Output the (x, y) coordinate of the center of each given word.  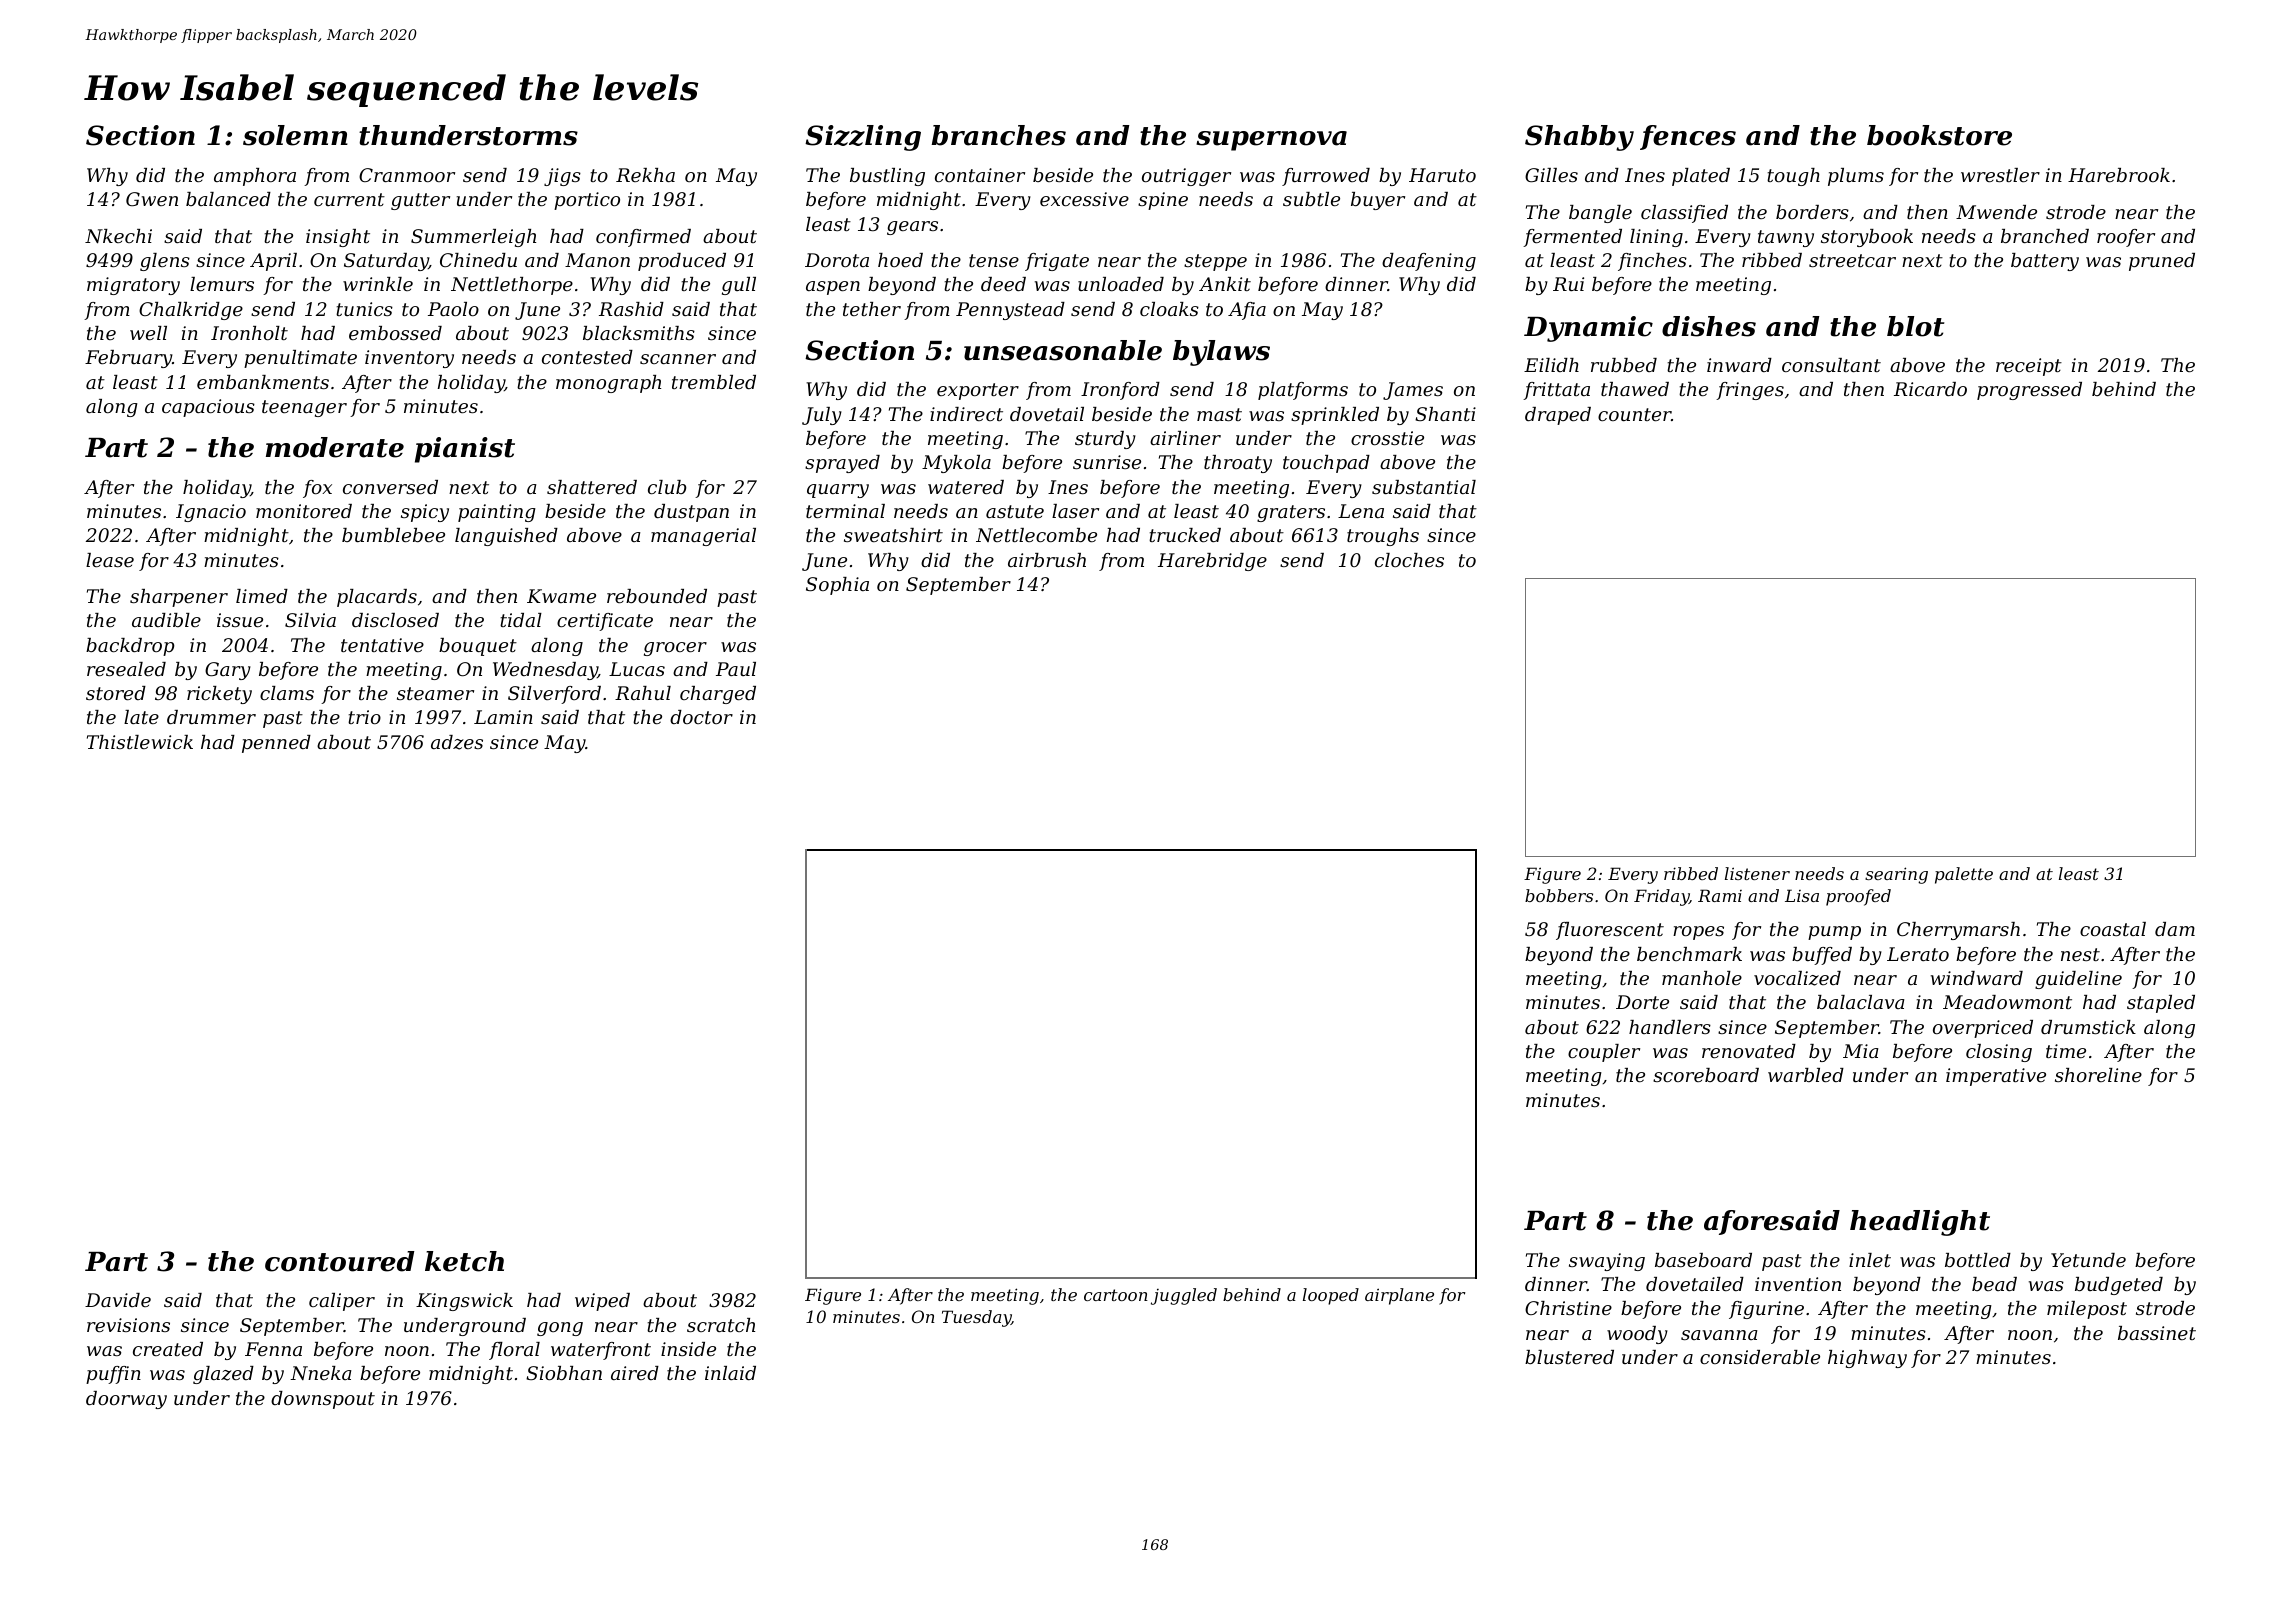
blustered (1569, 1357)
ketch (464, 1261)
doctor (701, 717)
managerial (703, 537)
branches (999, 135)
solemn (295, 135)
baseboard (1703, 1260)
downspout (323, 1400)
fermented (1572, 238)
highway (1867, 1359)
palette (1964, 875)
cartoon (1116, 1295)
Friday (1661, 897)
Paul (736, 669)
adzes (457, 742)
